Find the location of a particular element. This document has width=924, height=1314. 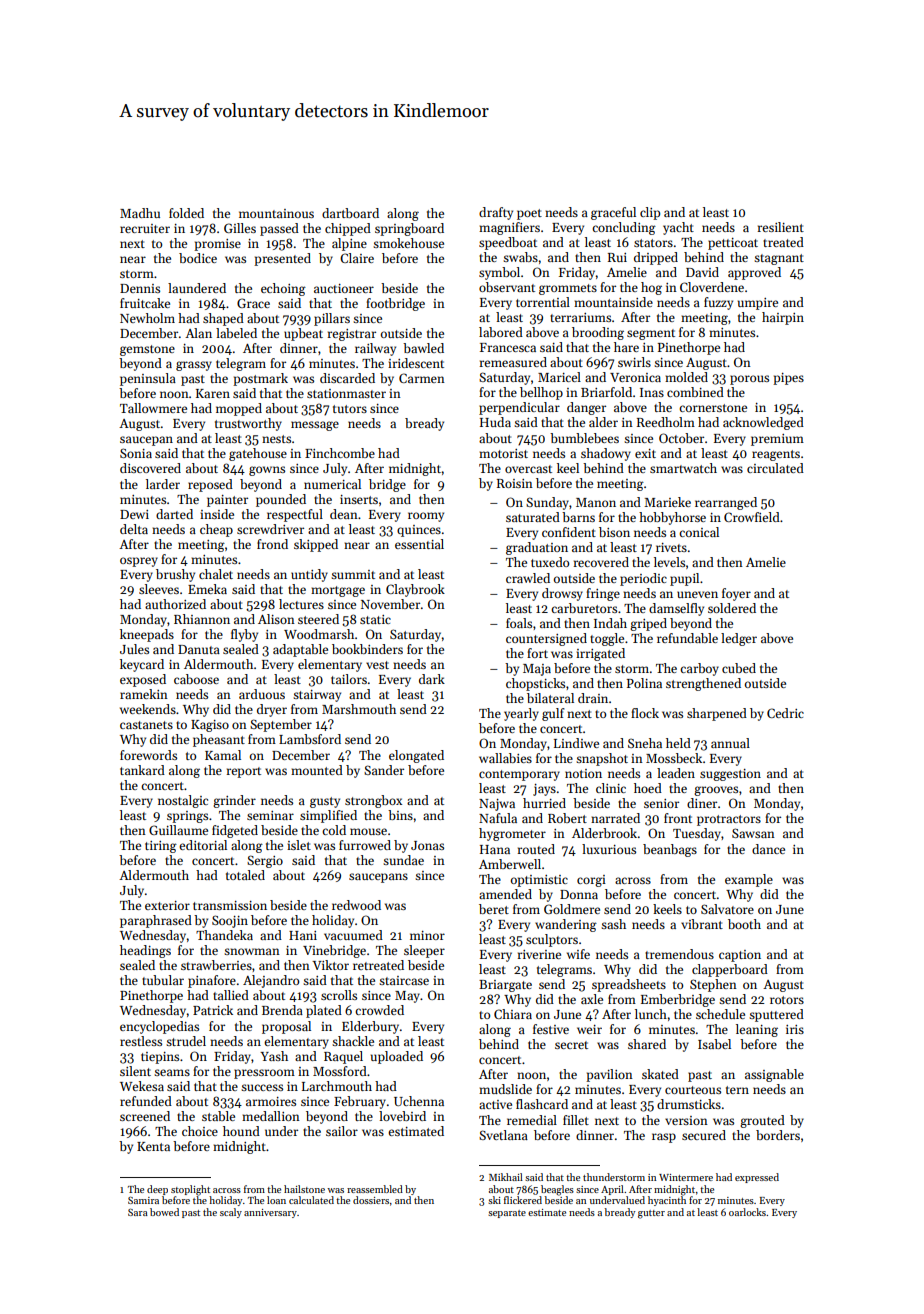

lovebird is located at coordinates (402, 1116).
